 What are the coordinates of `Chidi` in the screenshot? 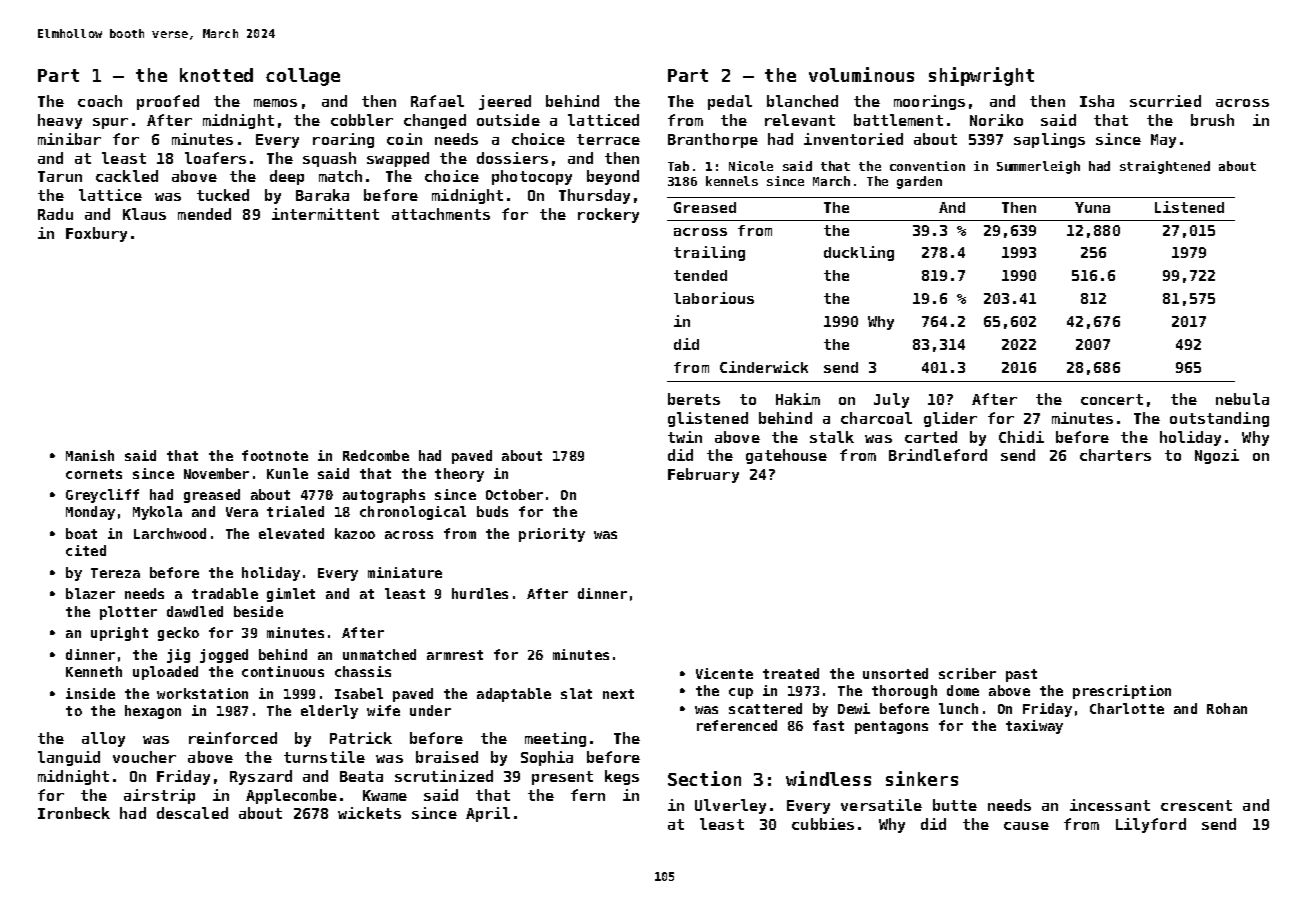 It's located at (1021, 437).
